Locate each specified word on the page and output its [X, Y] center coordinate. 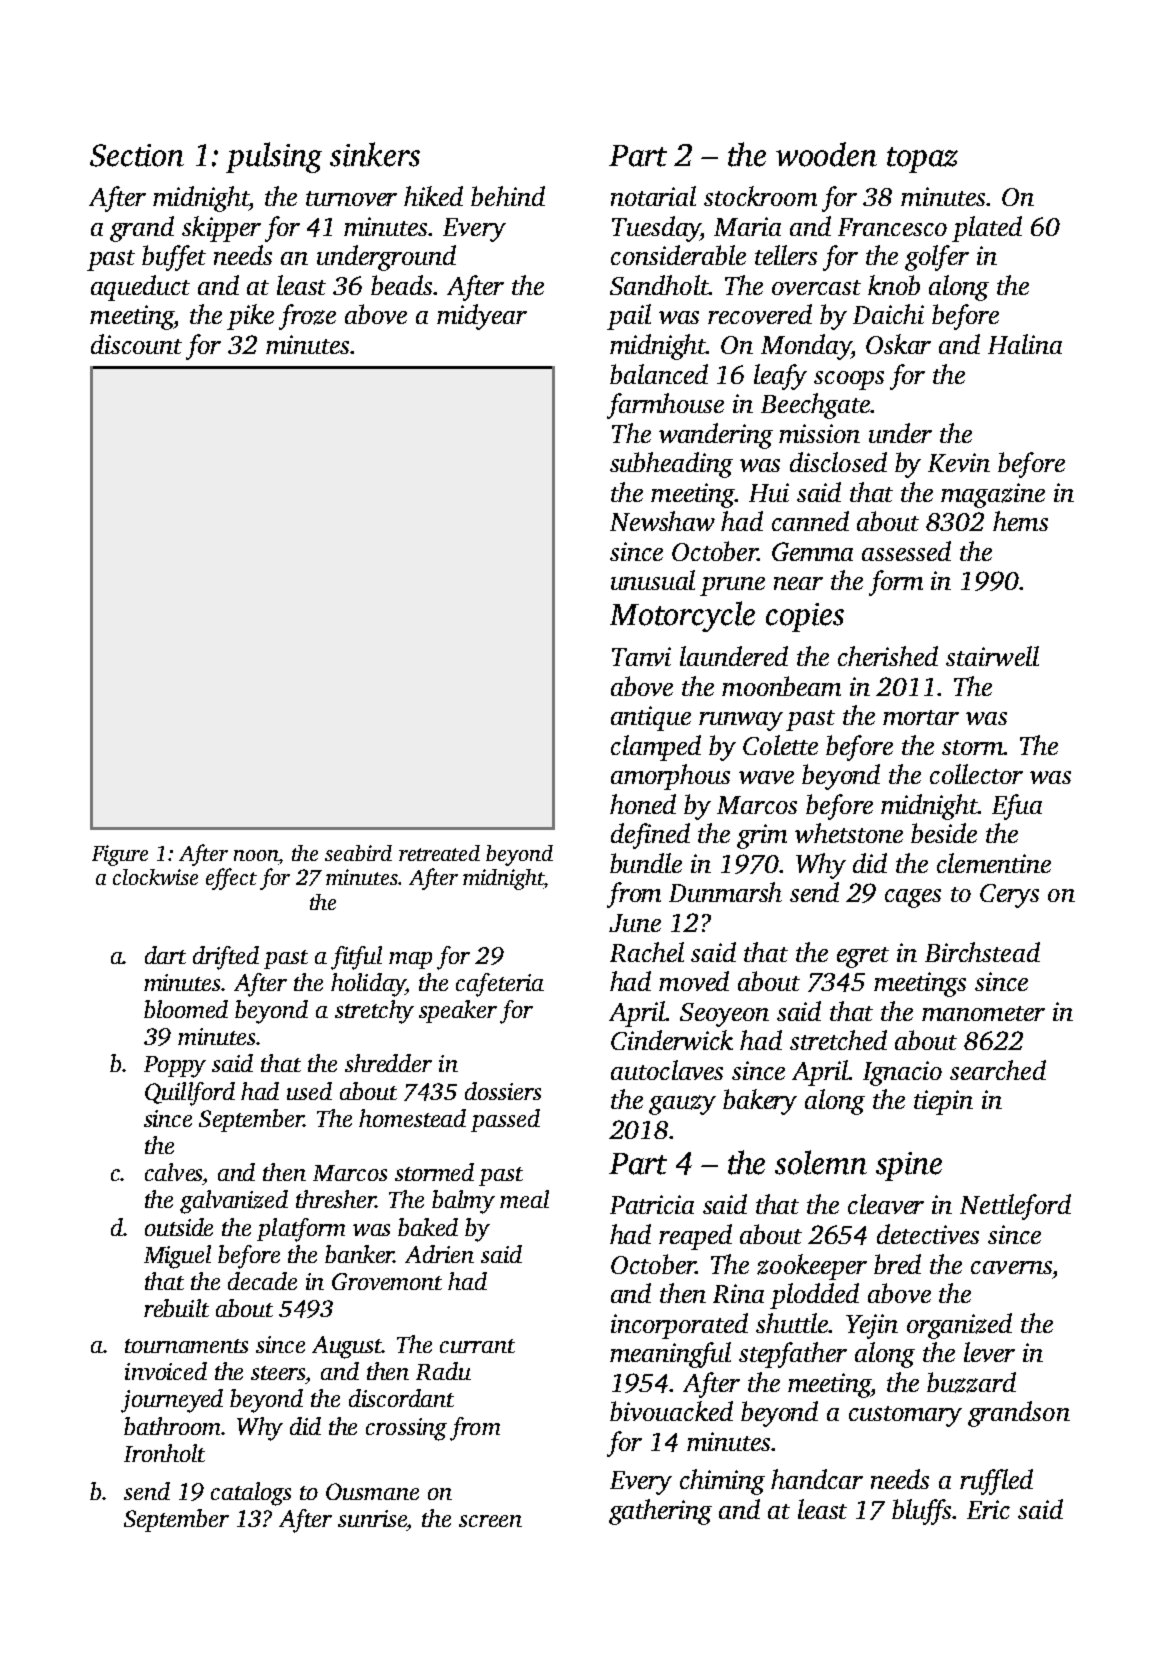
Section [137, 155]
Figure [120, 855]
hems [1020, 521]
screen [490, 1521]
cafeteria [500, 985]
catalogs [251, 1494]
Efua [1017, 807]
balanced [659, 374]
